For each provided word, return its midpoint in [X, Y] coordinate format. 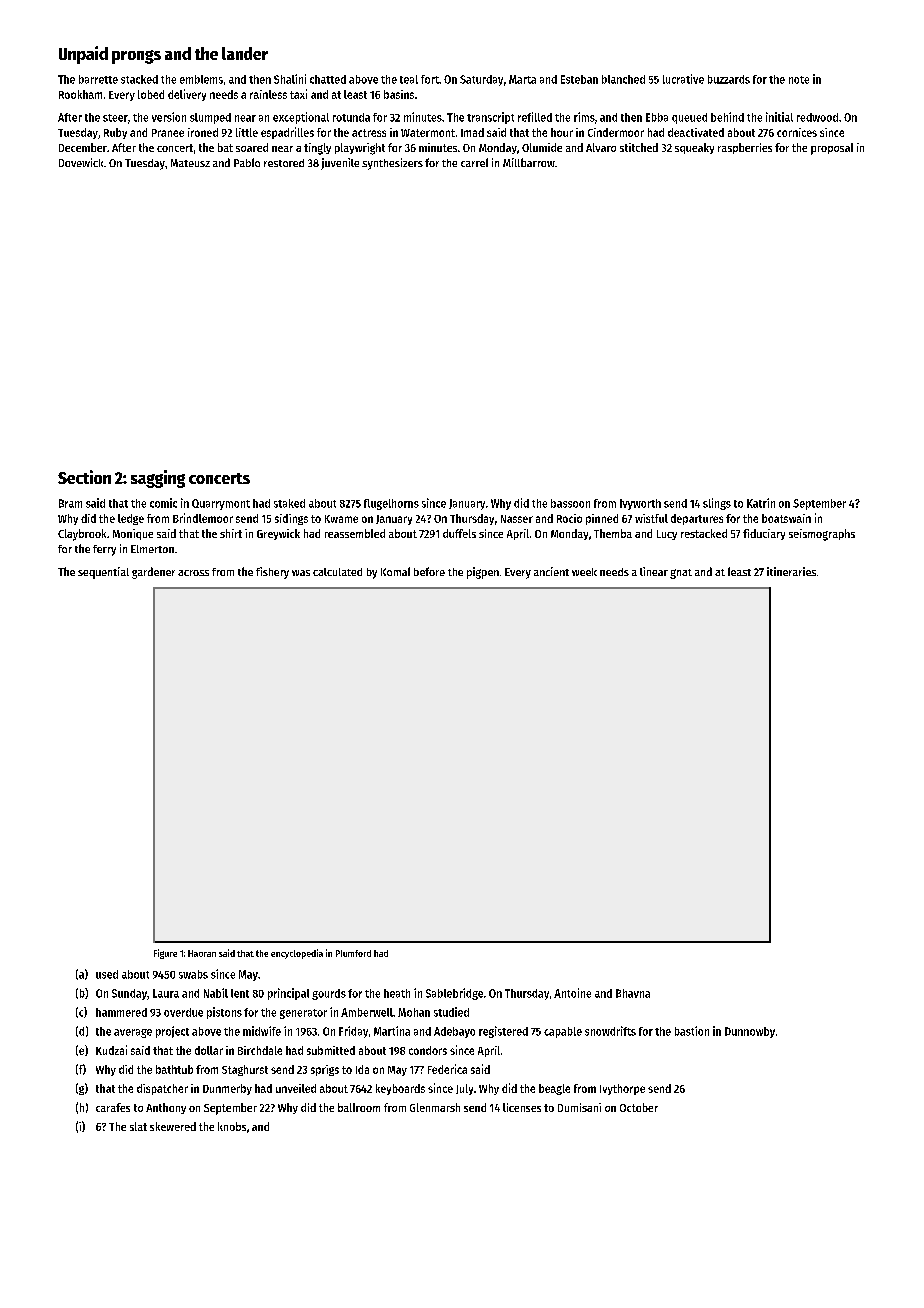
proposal [832, 149]
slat [138, 1126]
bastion [692, 1031]
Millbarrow [529, 162]
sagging [158, 479]
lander [245, 53]
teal [409, 79]
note [799, 80]
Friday [353, 1032]
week [584, 572]
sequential [103, 573]
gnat [681, 574]
